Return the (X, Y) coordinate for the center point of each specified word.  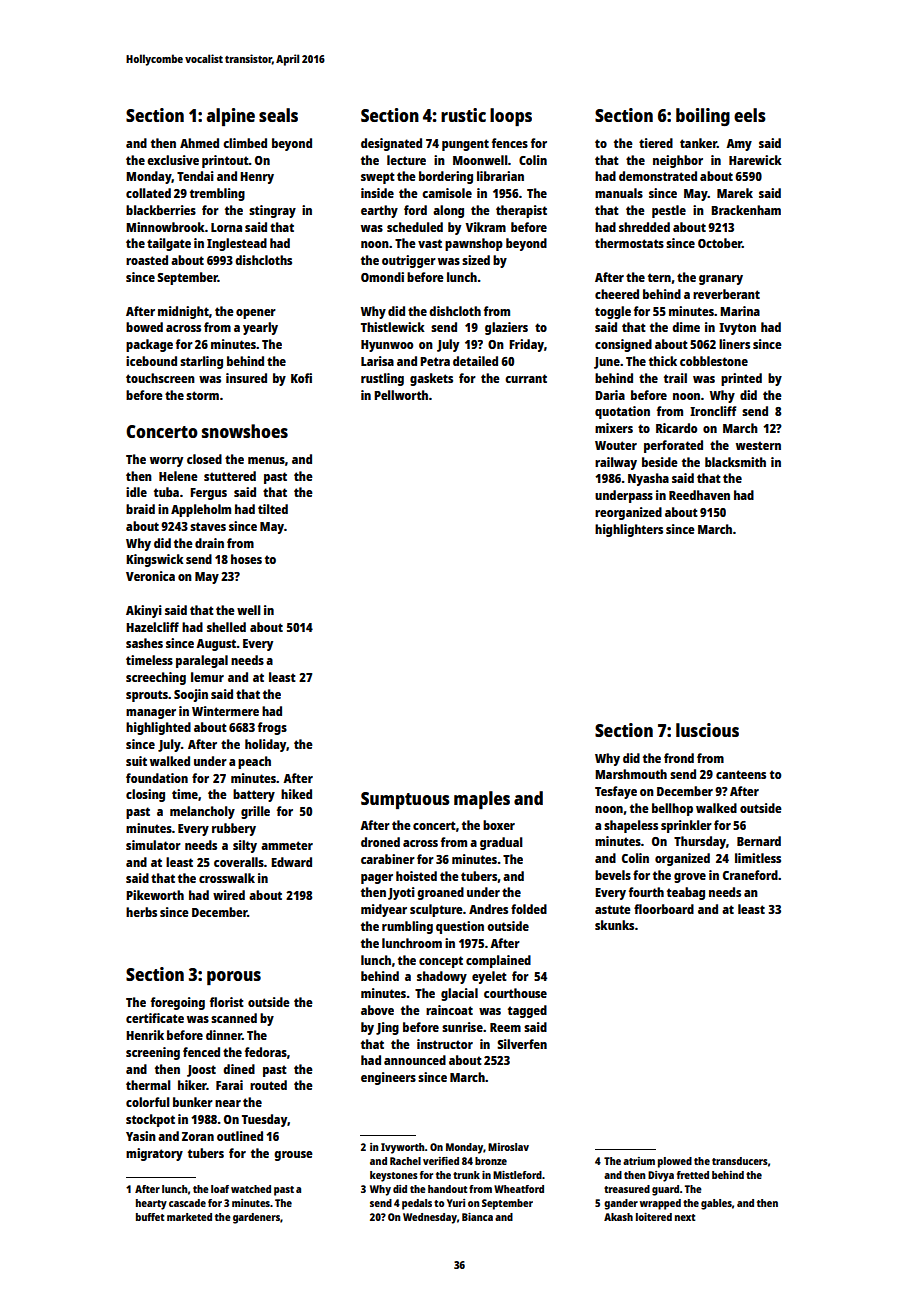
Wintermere (225, 711)
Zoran (198, 1136)
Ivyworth (403, 1148)
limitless (758, 858)
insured (246, 378)
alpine (231, 117)
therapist (521, 211)
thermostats (629, 243)
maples (482, 800)
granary (721, 280)
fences (510, 143)
